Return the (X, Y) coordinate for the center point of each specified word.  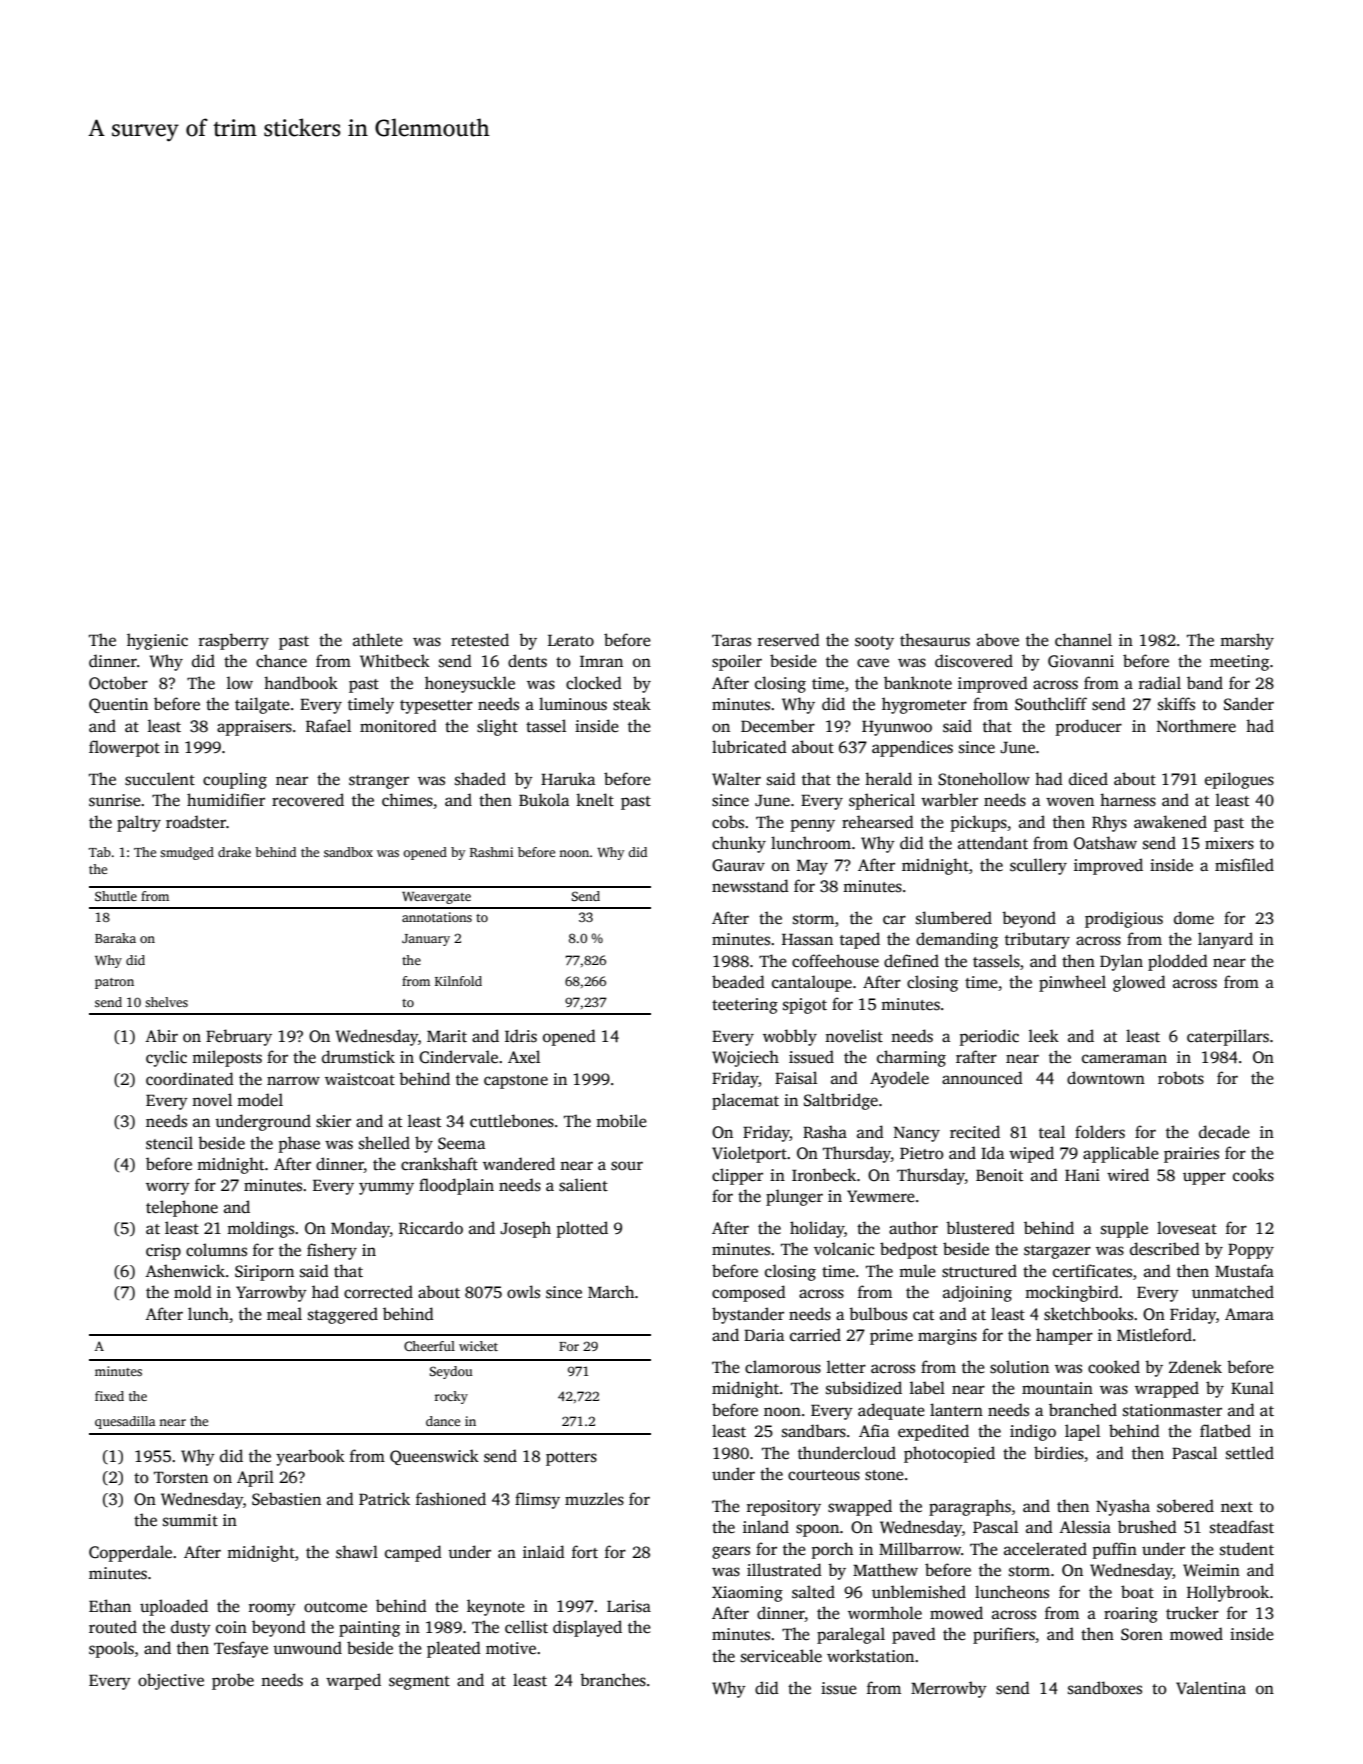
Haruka (568, 778)
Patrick (384, 1499)
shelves (166, 1002)
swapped (860, 1507)
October (118, 683)
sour (627, 1166)
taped (860, 940)
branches (613, 1680)
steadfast (1242, 1527)
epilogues (1239, 780)
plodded (1178, 962)
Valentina (1211, 1688)
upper (1204, 1178)
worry (168, 1188)
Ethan (110, 1606)
